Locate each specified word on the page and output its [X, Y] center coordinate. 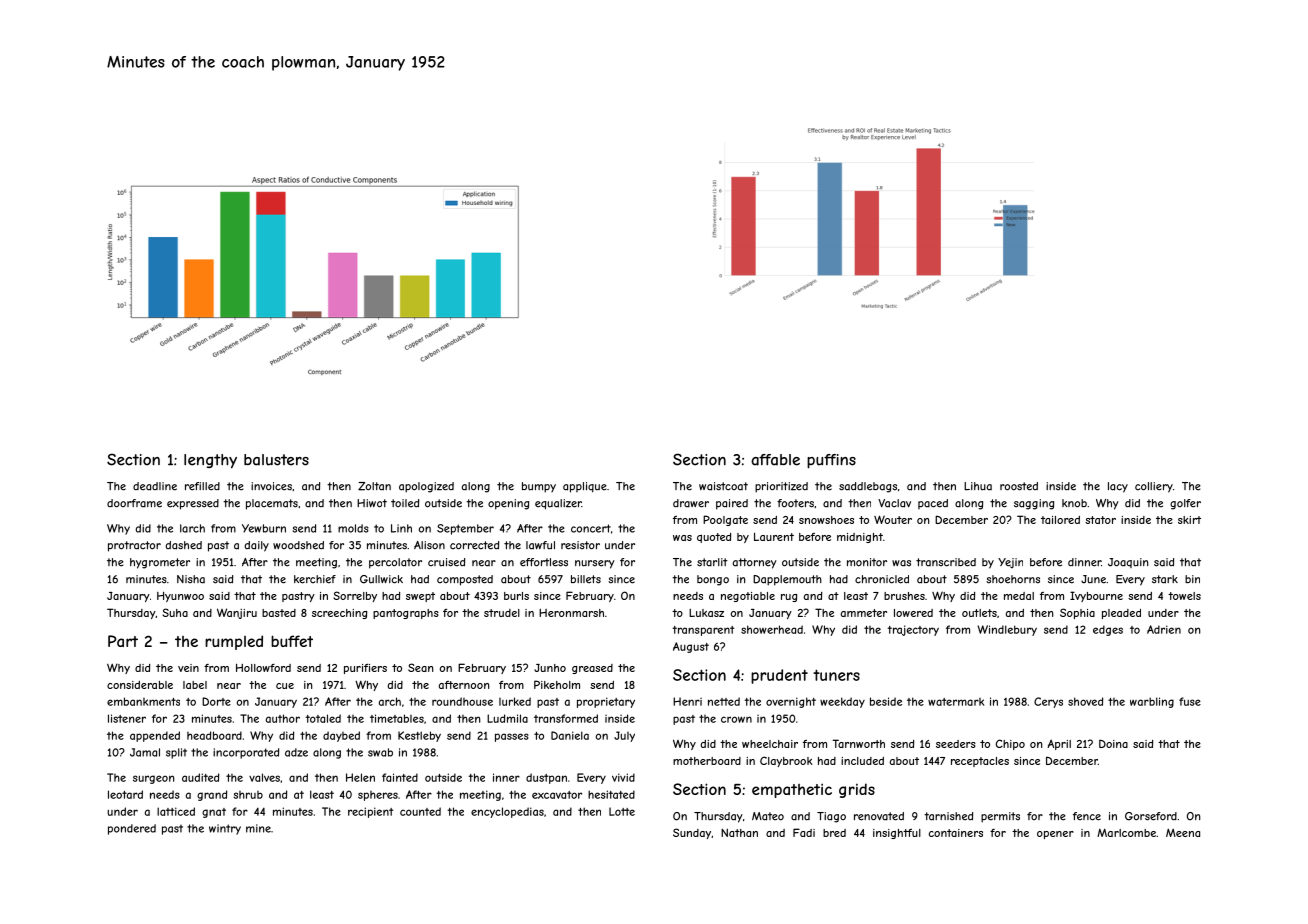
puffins [831, 461]
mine [258, 828]
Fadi [804, 832]
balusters [276, 460]
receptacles [980, 762]
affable [775, 460]
